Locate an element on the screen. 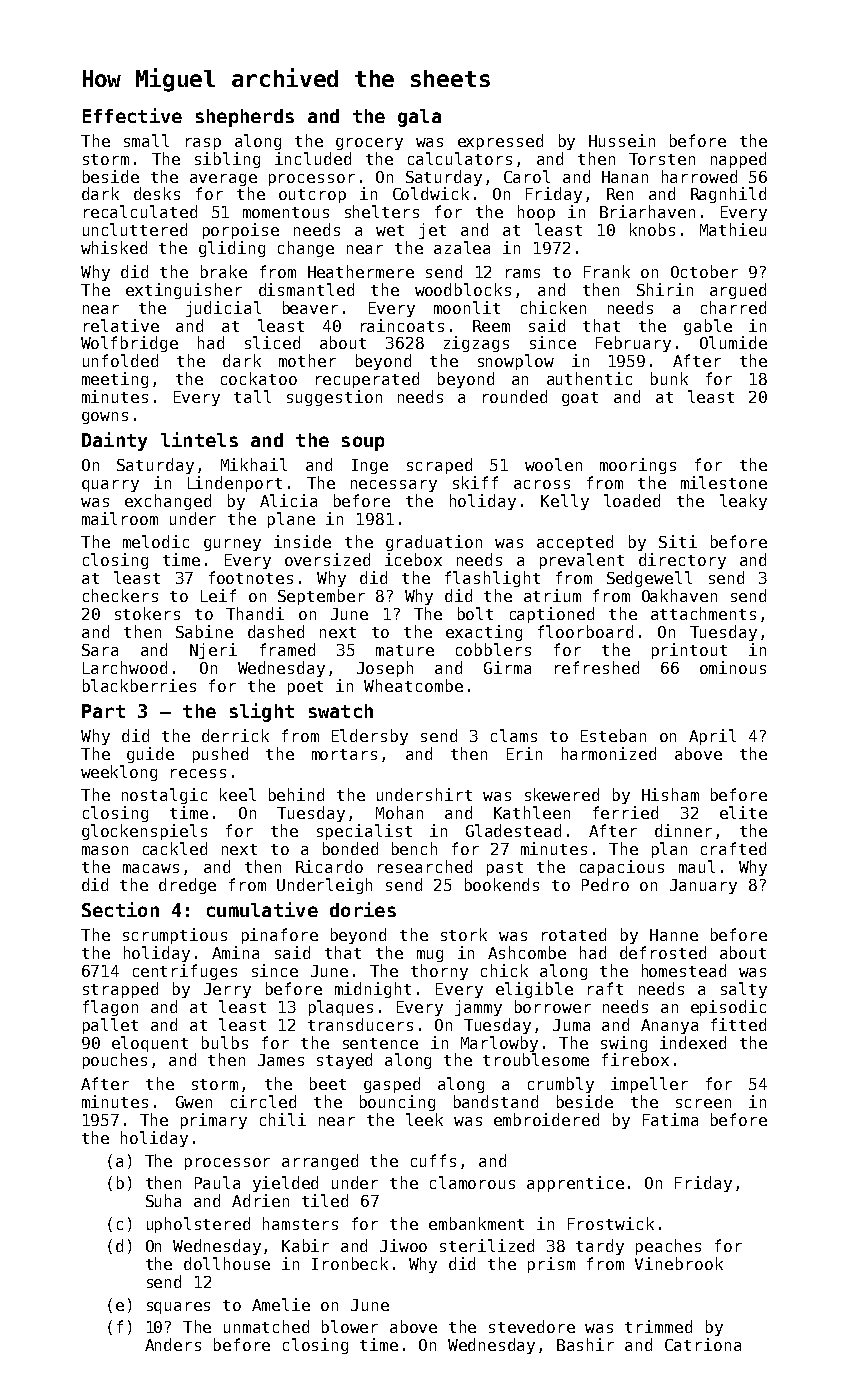 Image resolution: width=849 pixels, height=1400 pixels. Anders is located at coordinates (173, 1344).
